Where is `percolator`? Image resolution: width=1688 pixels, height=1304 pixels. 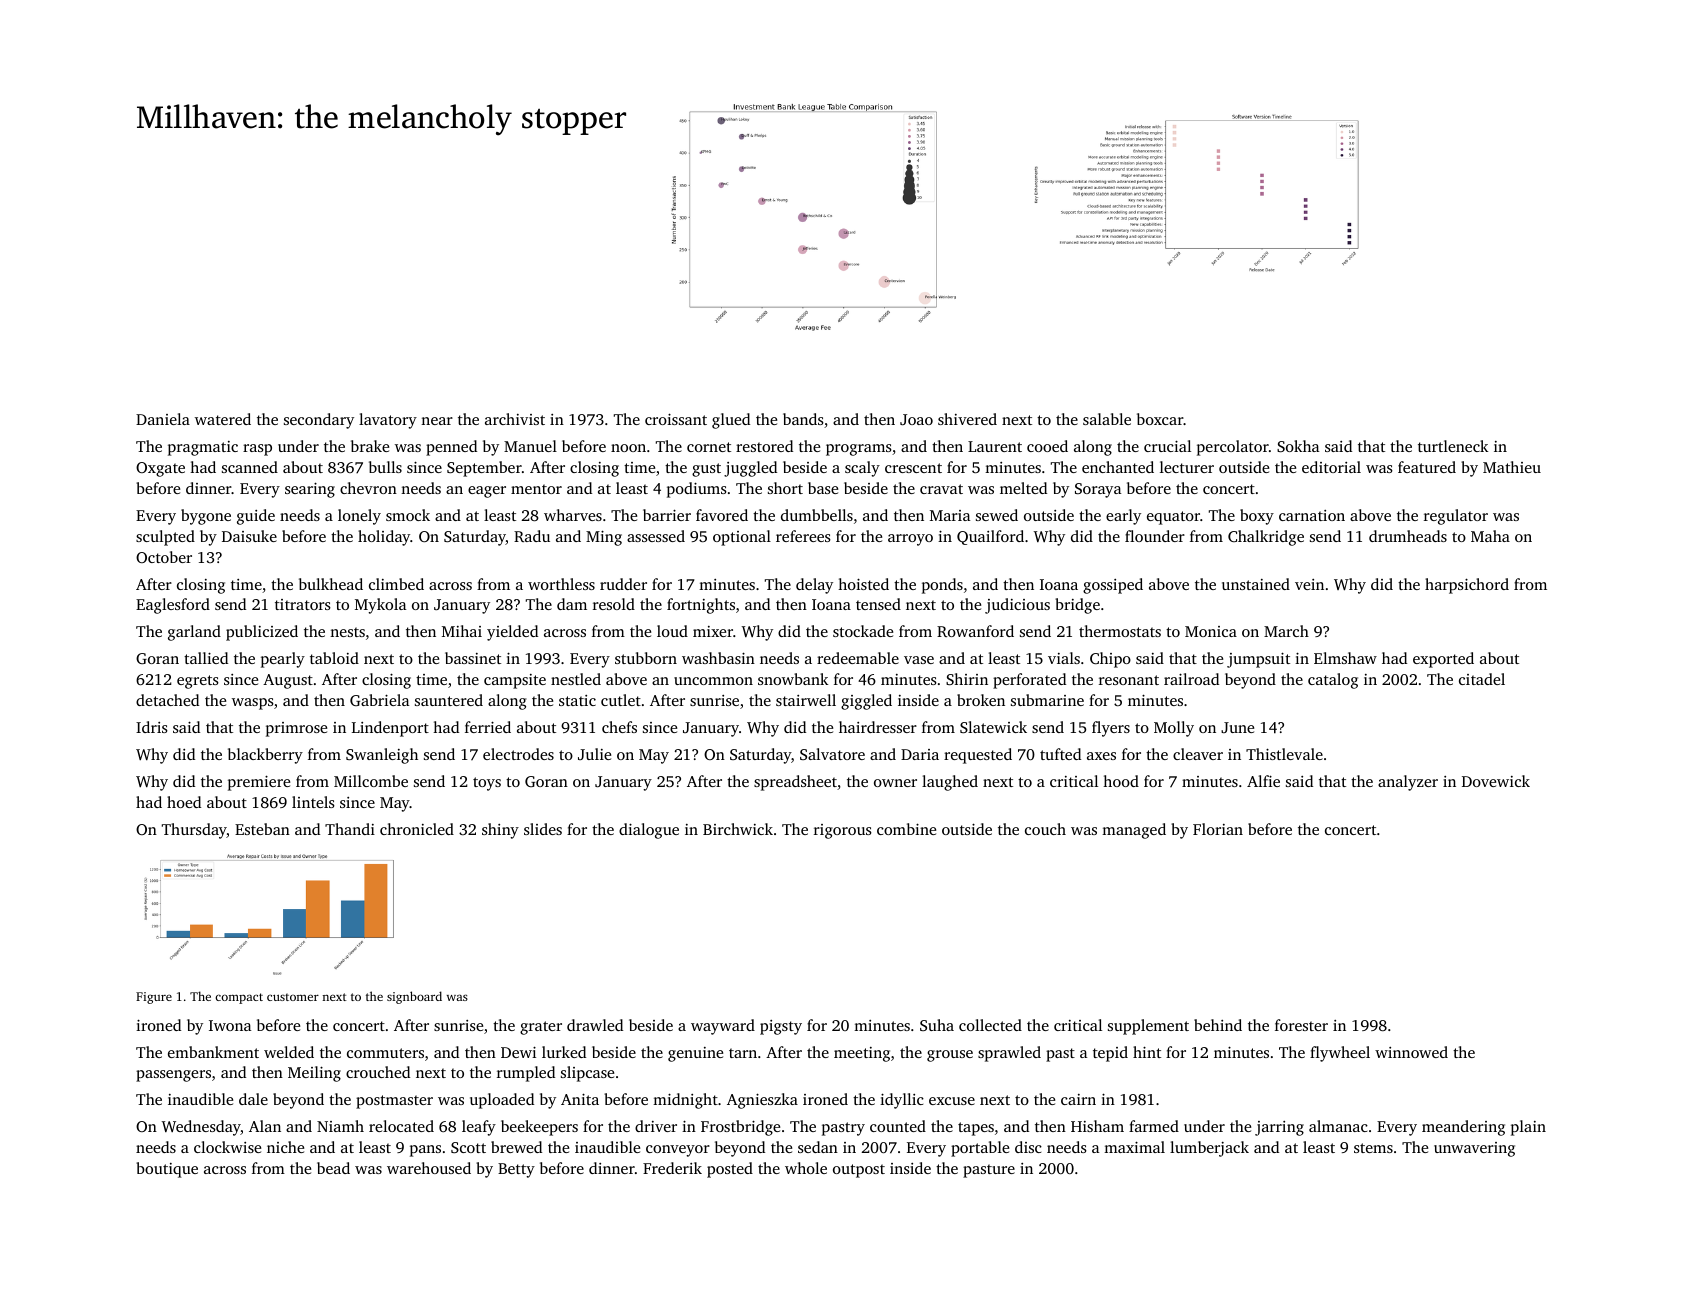 percolator is located at coordinates (1233, 448).
